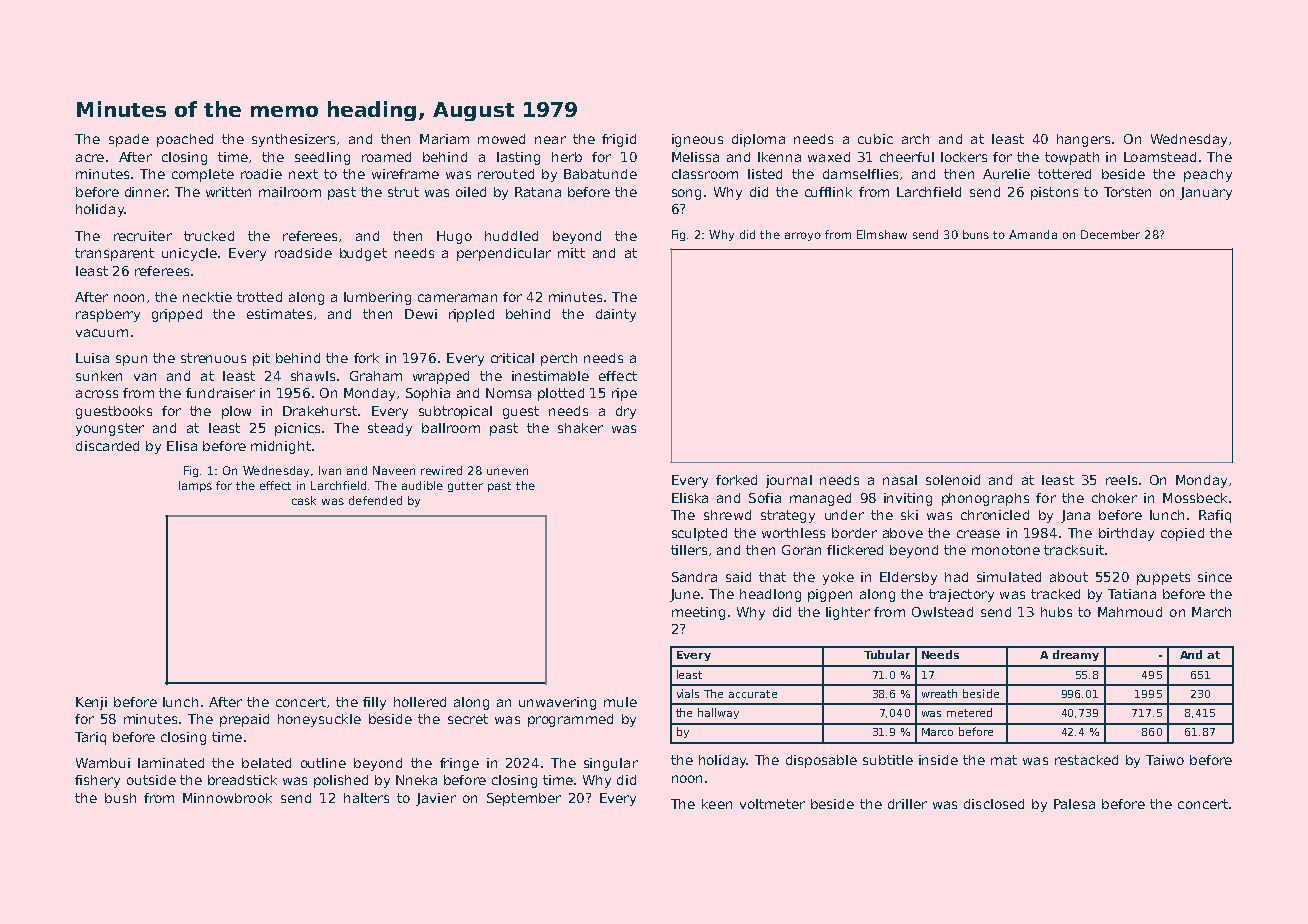  I want to click on Minnowbrook, so click(227, 798).
